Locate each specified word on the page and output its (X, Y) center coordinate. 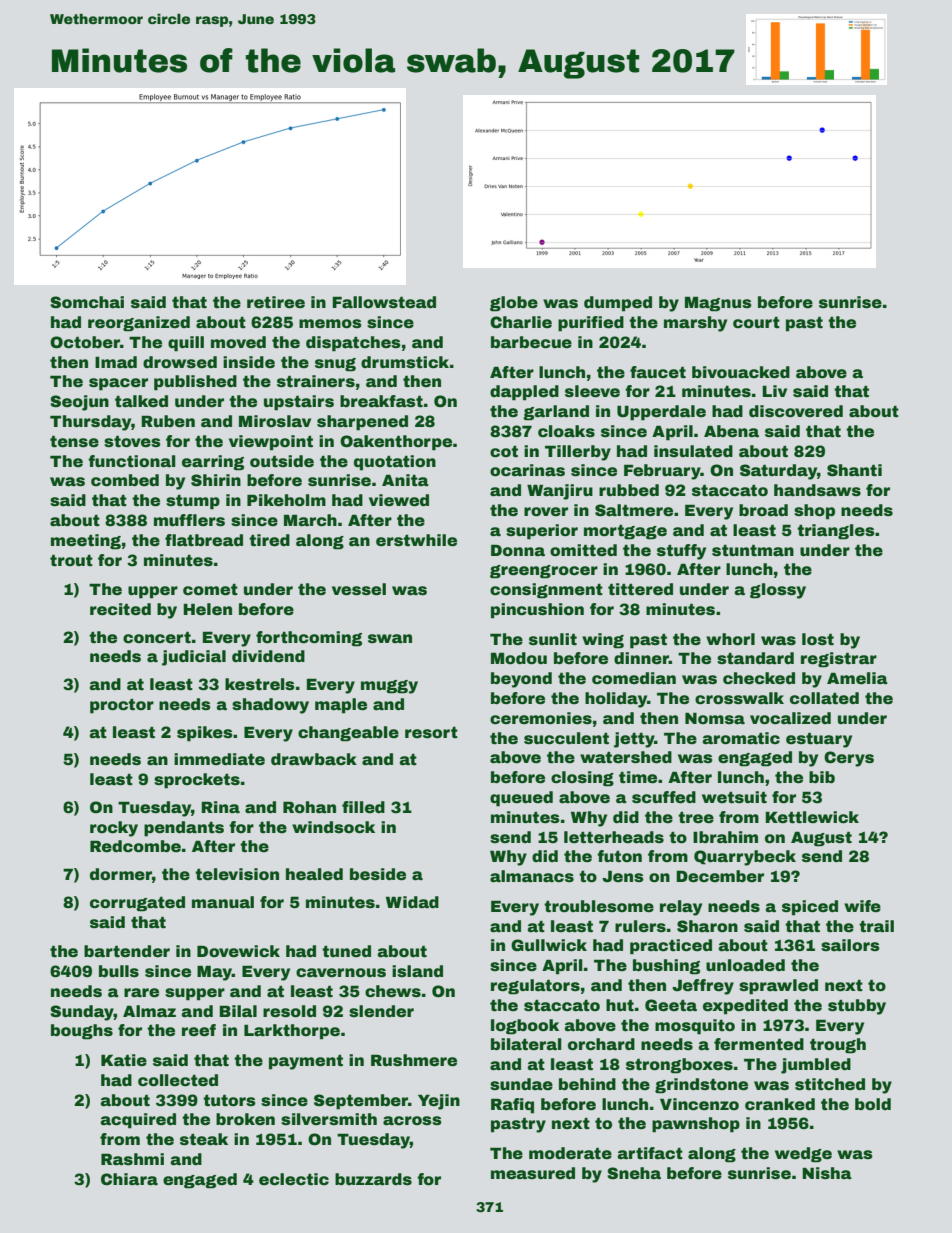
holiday (616, 700)
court (756, 323)
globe (514, 304)
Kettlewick (812, 817)
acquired (138, 1121)
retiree (276, 302)
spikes (205, 734)
